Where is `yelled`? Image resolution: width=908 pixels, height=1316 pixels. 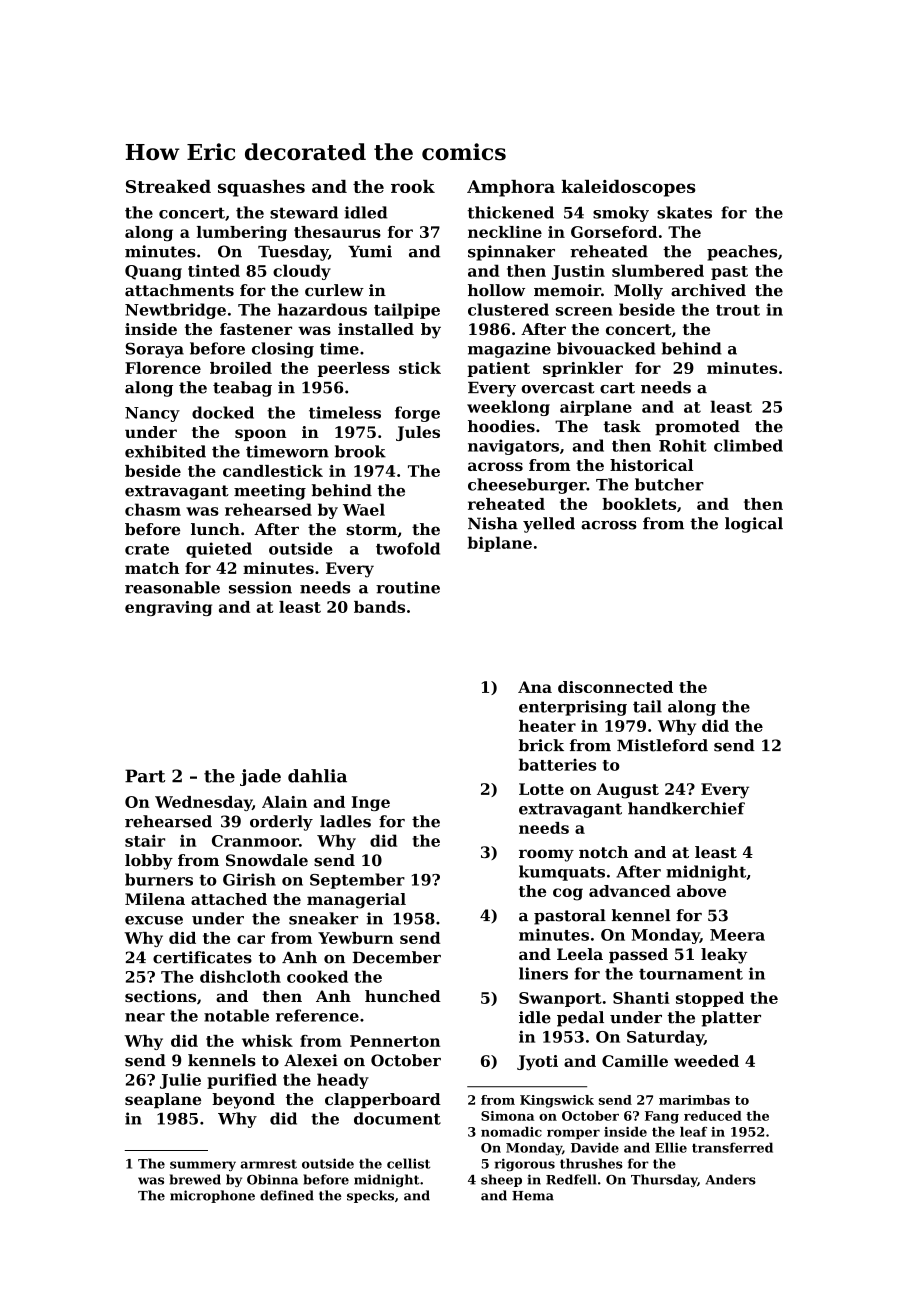 yelled is located at coordinates (549, 525).
